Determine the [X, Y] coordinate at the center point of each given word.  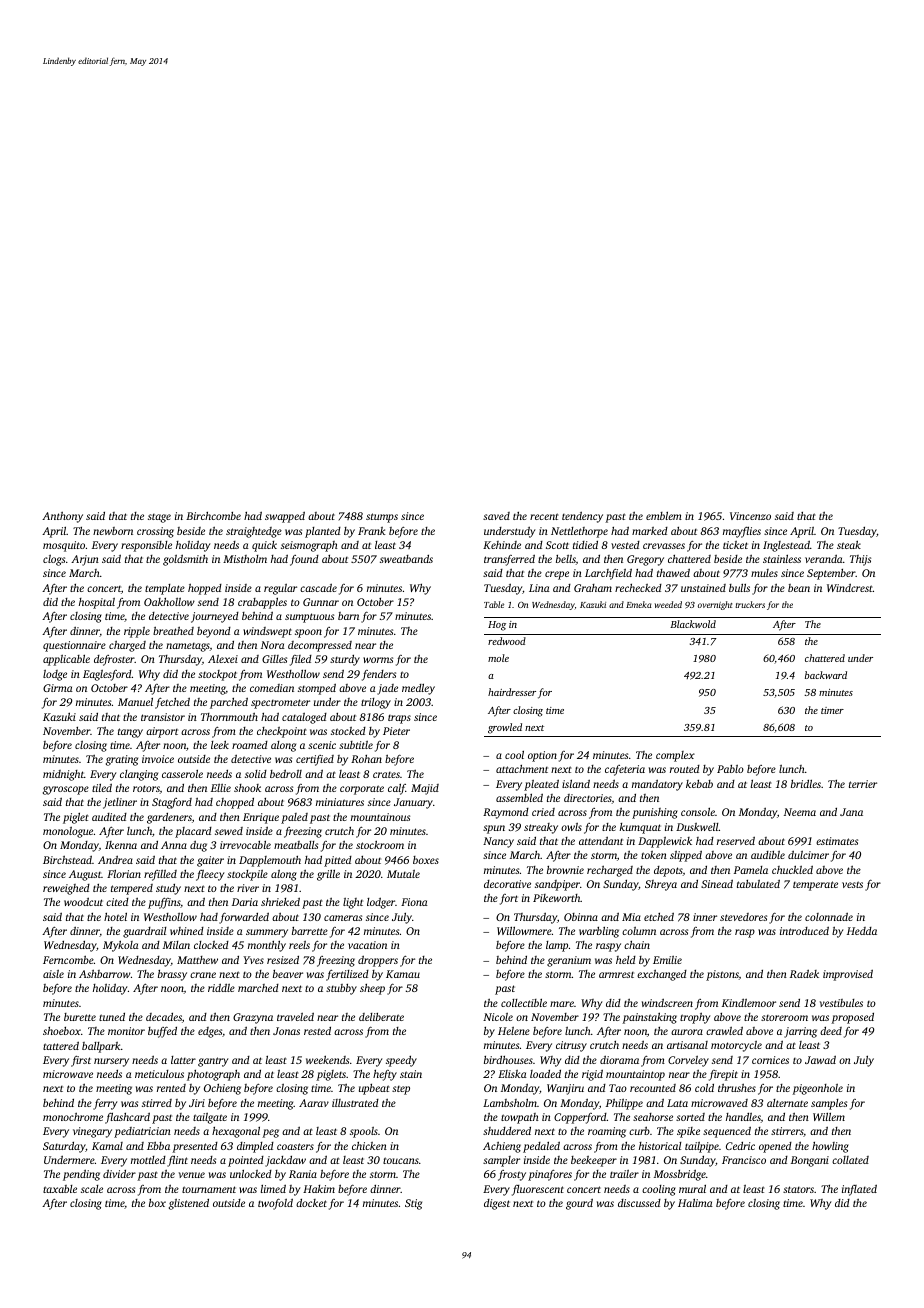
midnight [63, 775]
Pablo [730, 769]
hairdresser [512, 692]
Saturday [64, 1147]
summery [267, 933]
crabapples [262, 603]
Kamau [403, 974]
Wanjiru [565, 1089]
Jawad [820, 1059]
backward [826, 675]
